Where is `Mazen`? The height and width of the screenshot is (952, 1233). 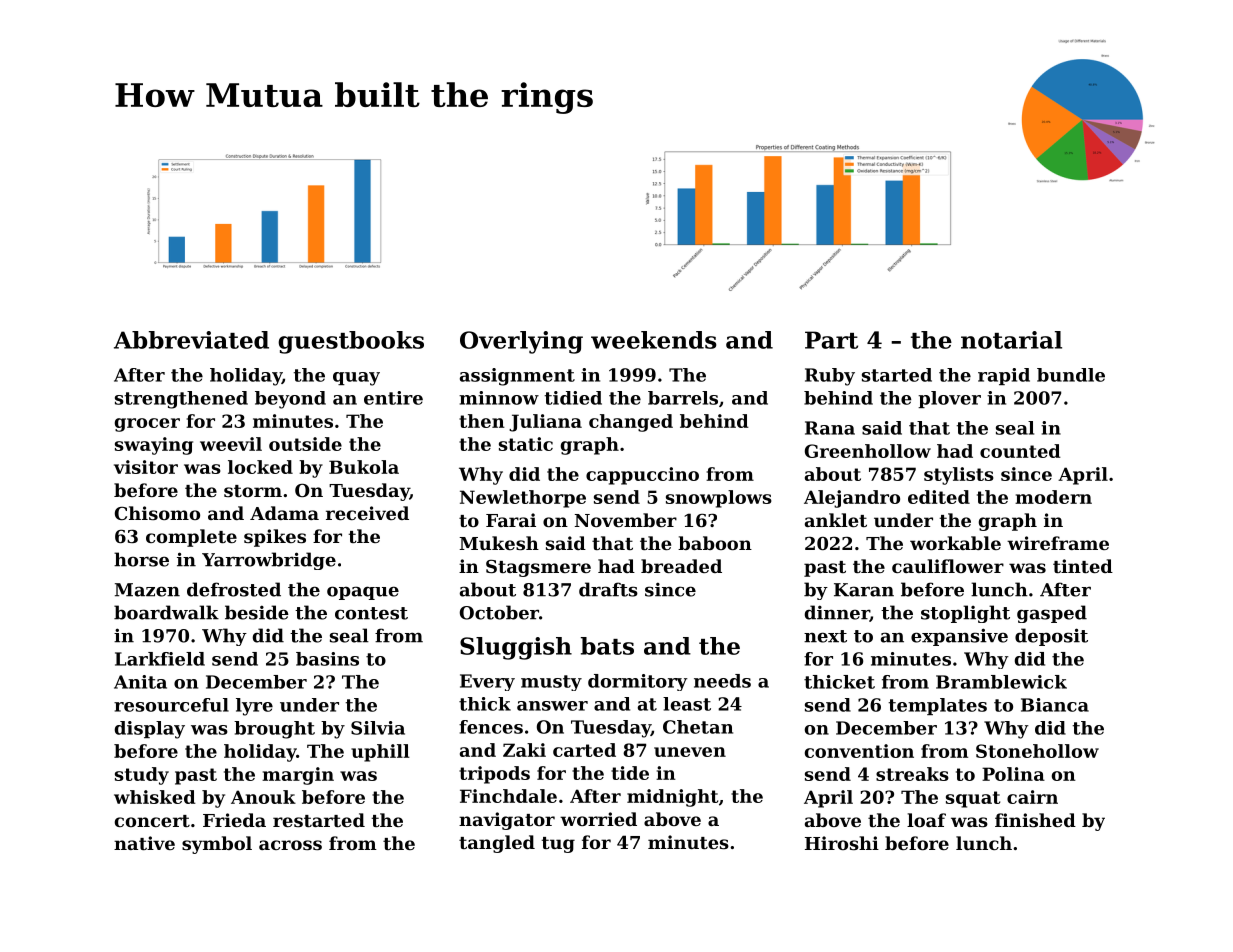
Mazen is located at coordinates (147, 590).
